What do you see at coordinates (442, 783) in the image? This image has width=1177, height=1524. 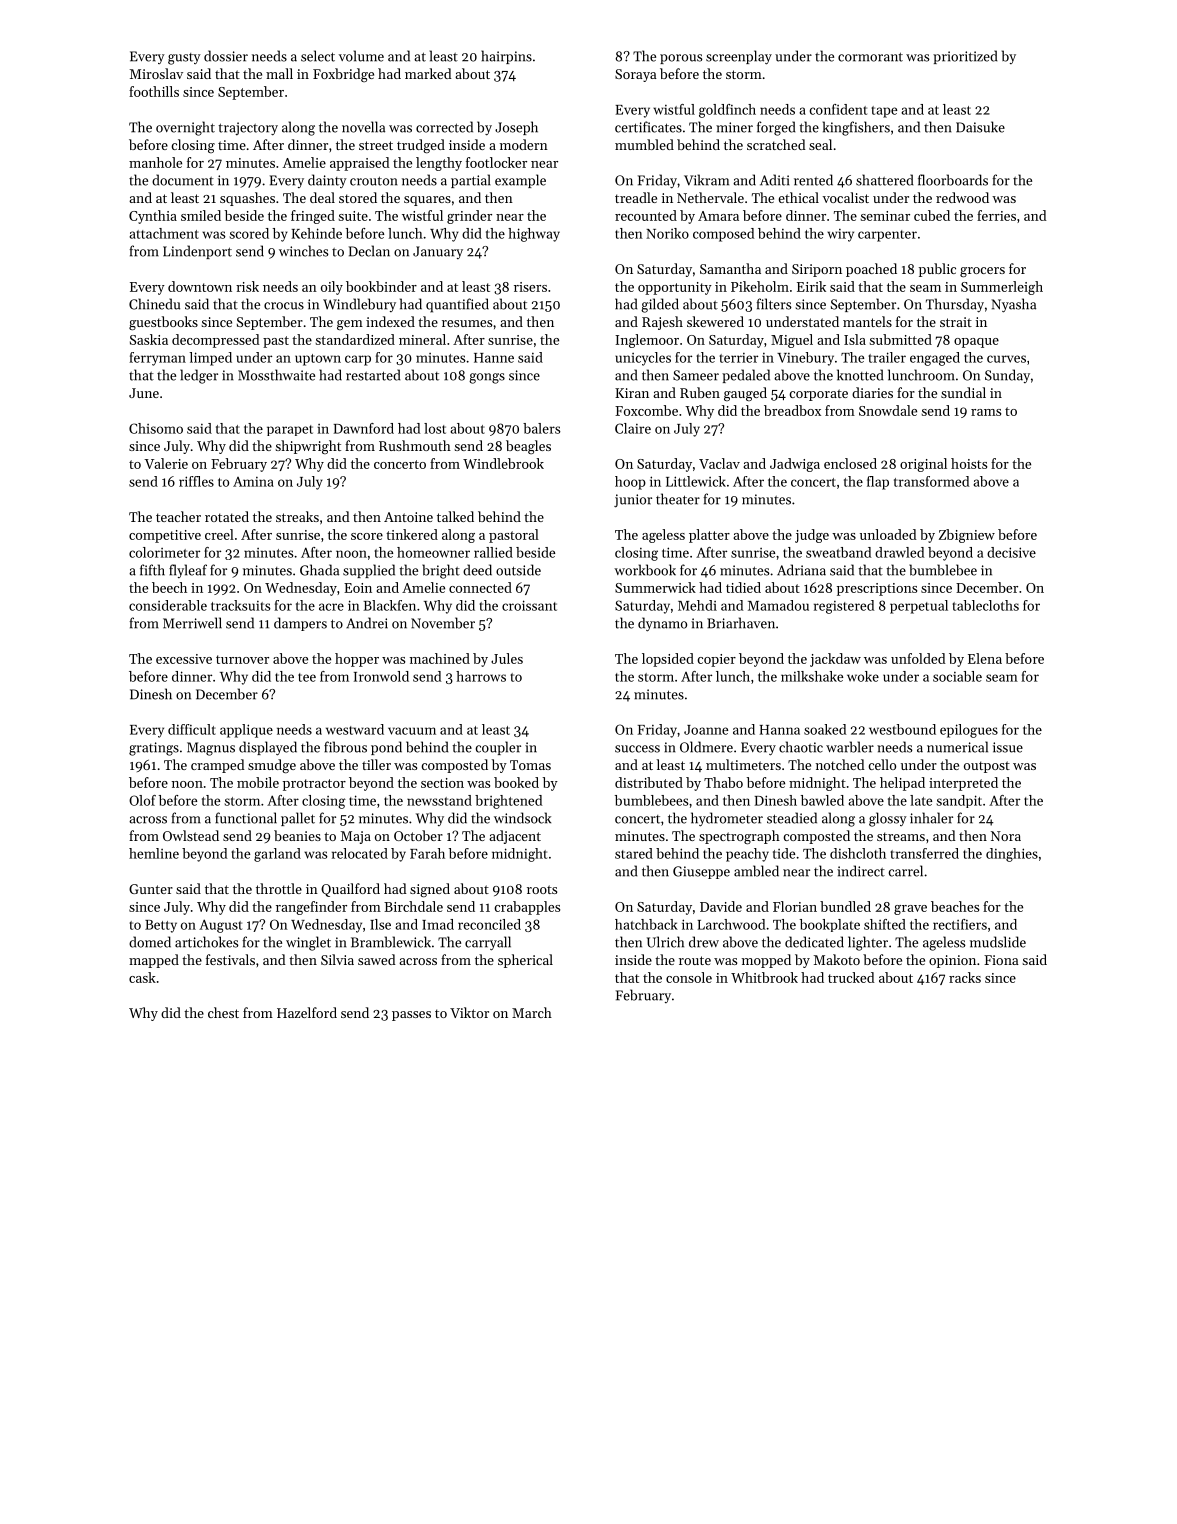 I see `section` at bounding box center [442, 783].
